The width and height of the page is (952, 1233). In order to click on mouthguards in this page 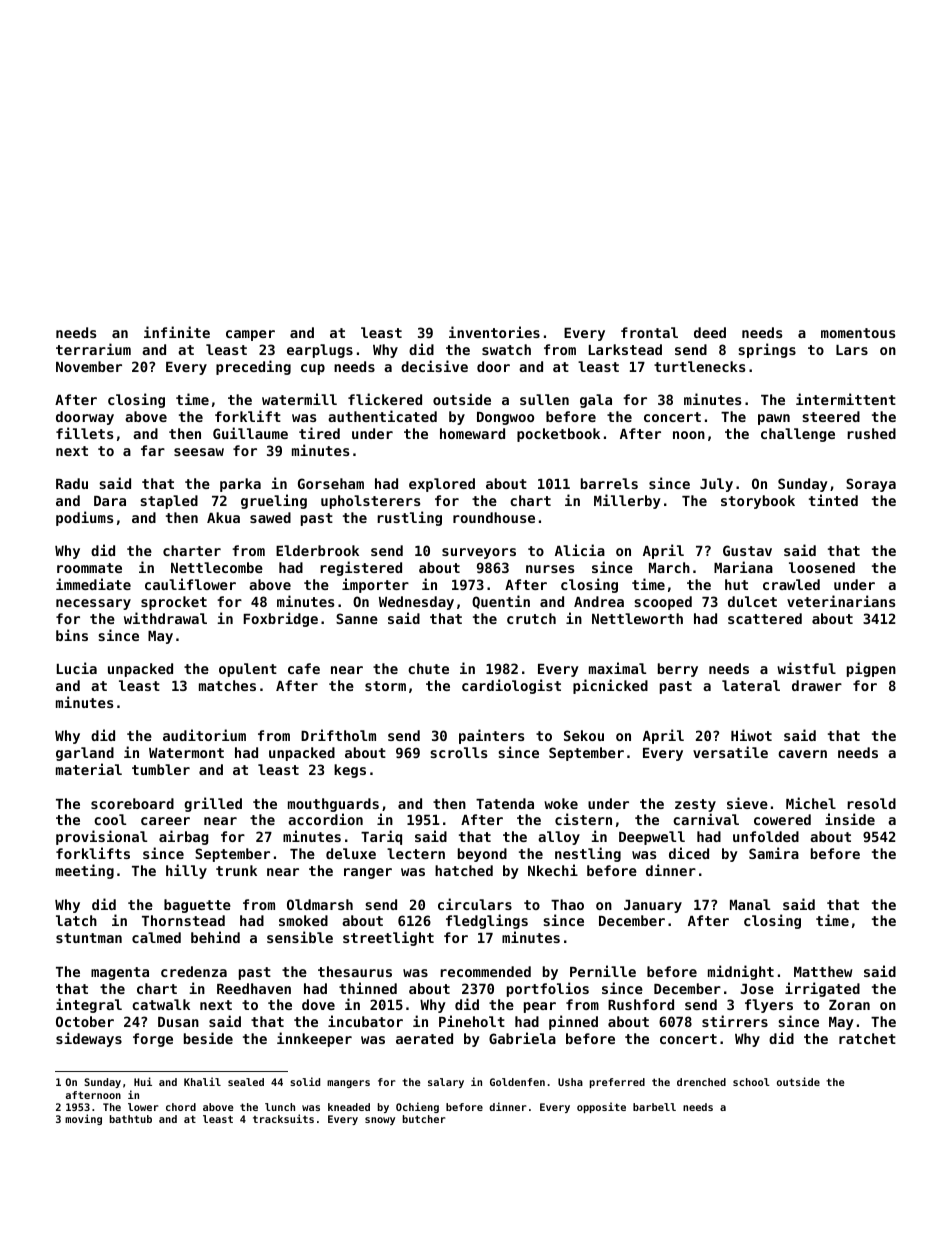, I will do `click(333, 805)`.
